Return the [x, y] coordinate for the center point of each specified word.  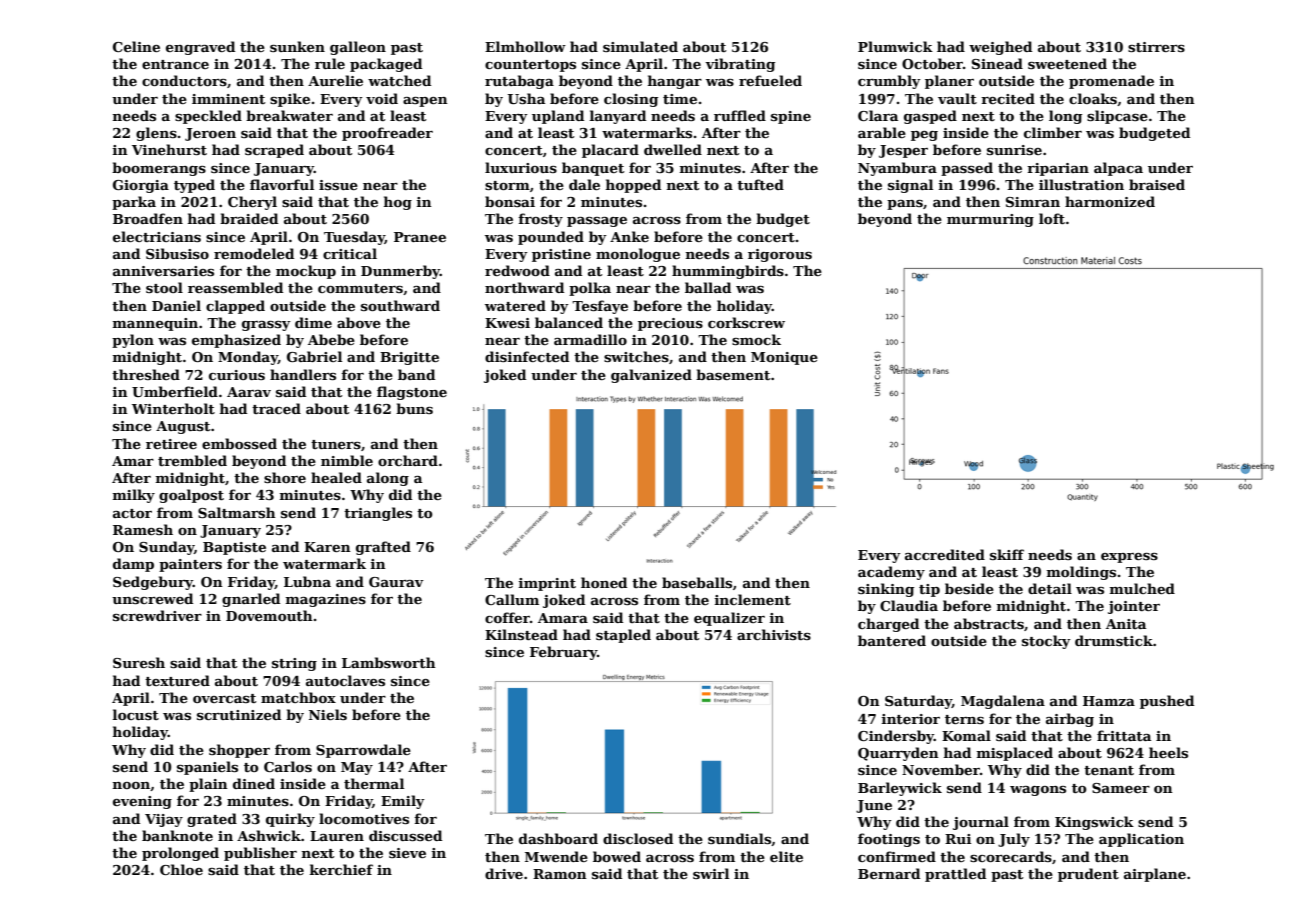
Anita [1126, 624]
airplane [1155, 875]
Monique [784, 358]
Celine [136, 46]
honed [604, 582]
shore [285, 477]
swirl [711, 873]
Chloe [181, 869]
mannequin [155, 324]
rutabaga [519, 82]
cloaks [1093, 98]
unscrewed [152, 598]
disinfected [527, 356]
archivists [774, 634]
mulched [1142, 588]
